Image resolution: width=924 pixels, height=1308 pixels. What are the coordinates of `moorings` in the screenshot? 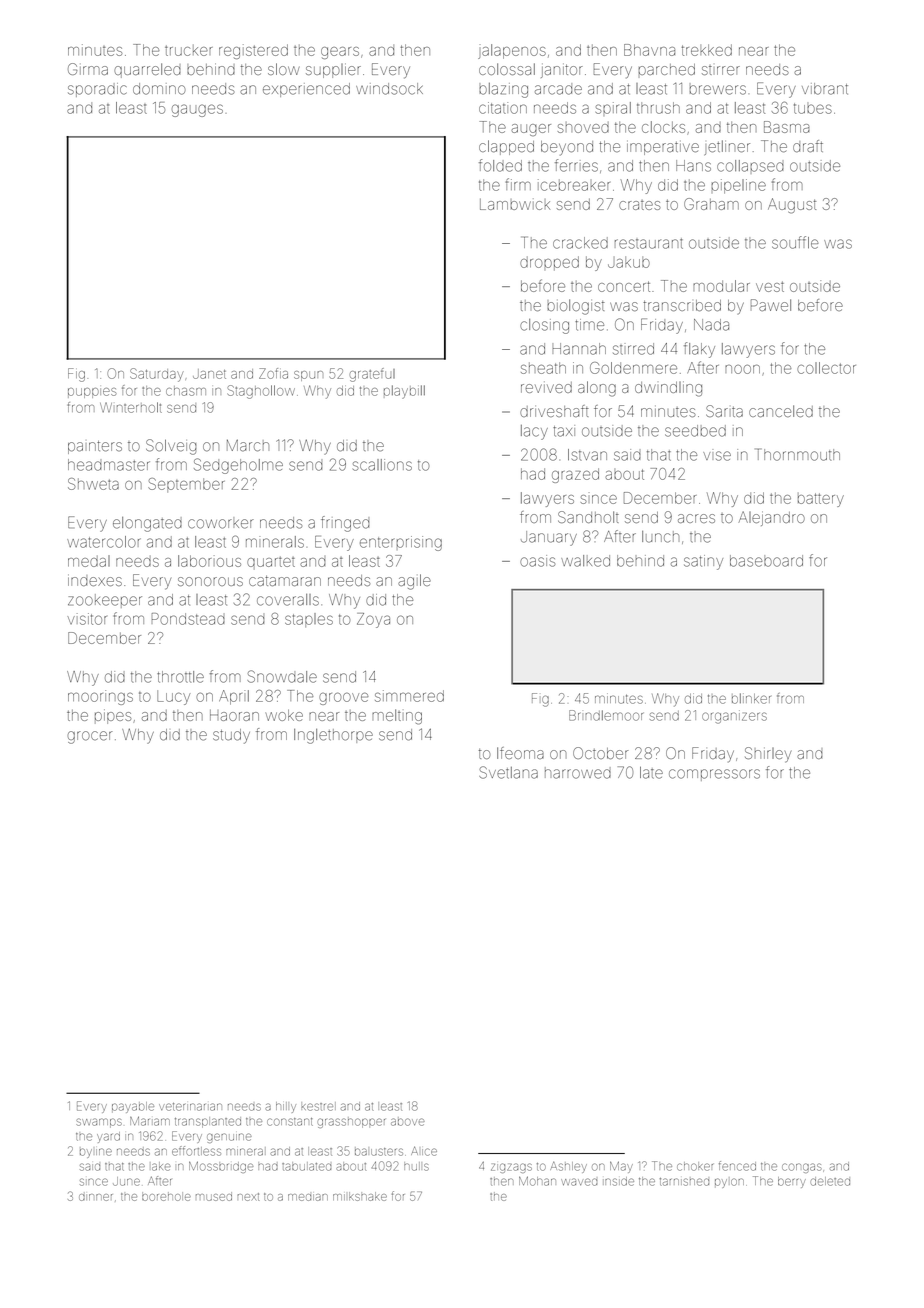 It's located at (100, 697).
